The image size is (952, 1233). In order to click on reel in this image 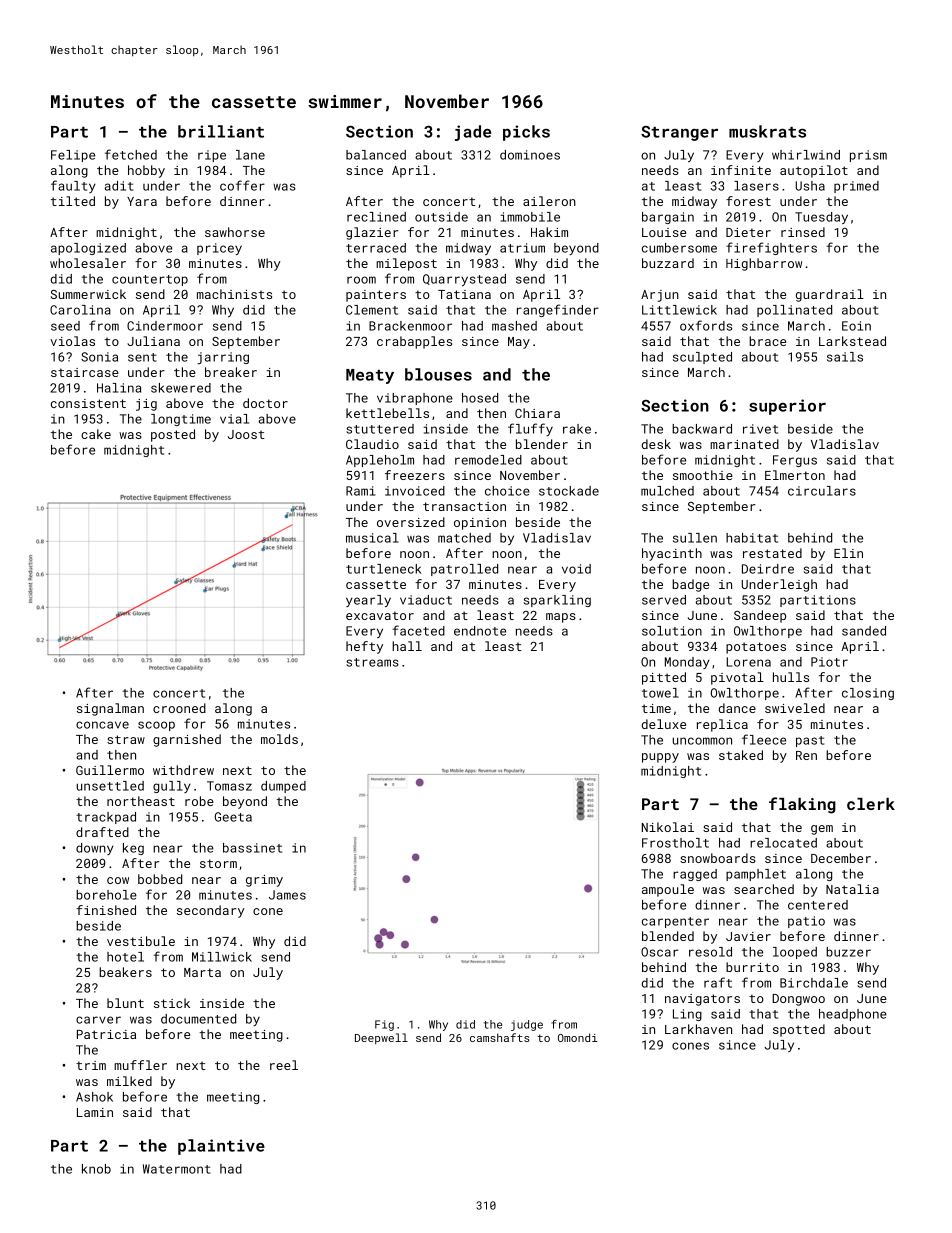, I will do `click(284, 1065)`.
